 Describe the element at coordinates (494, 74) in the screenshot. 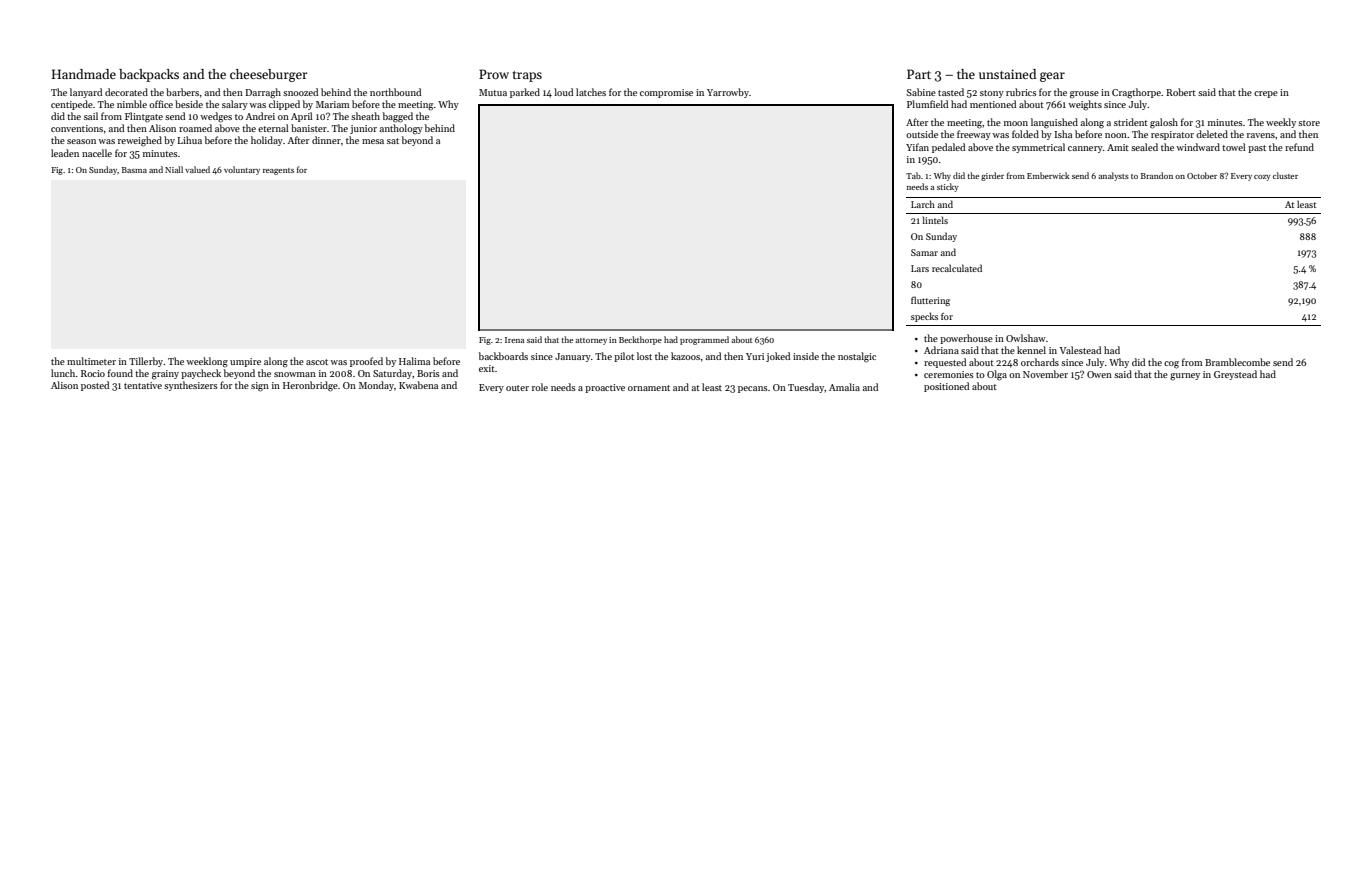

I see `Prow` at that location.
